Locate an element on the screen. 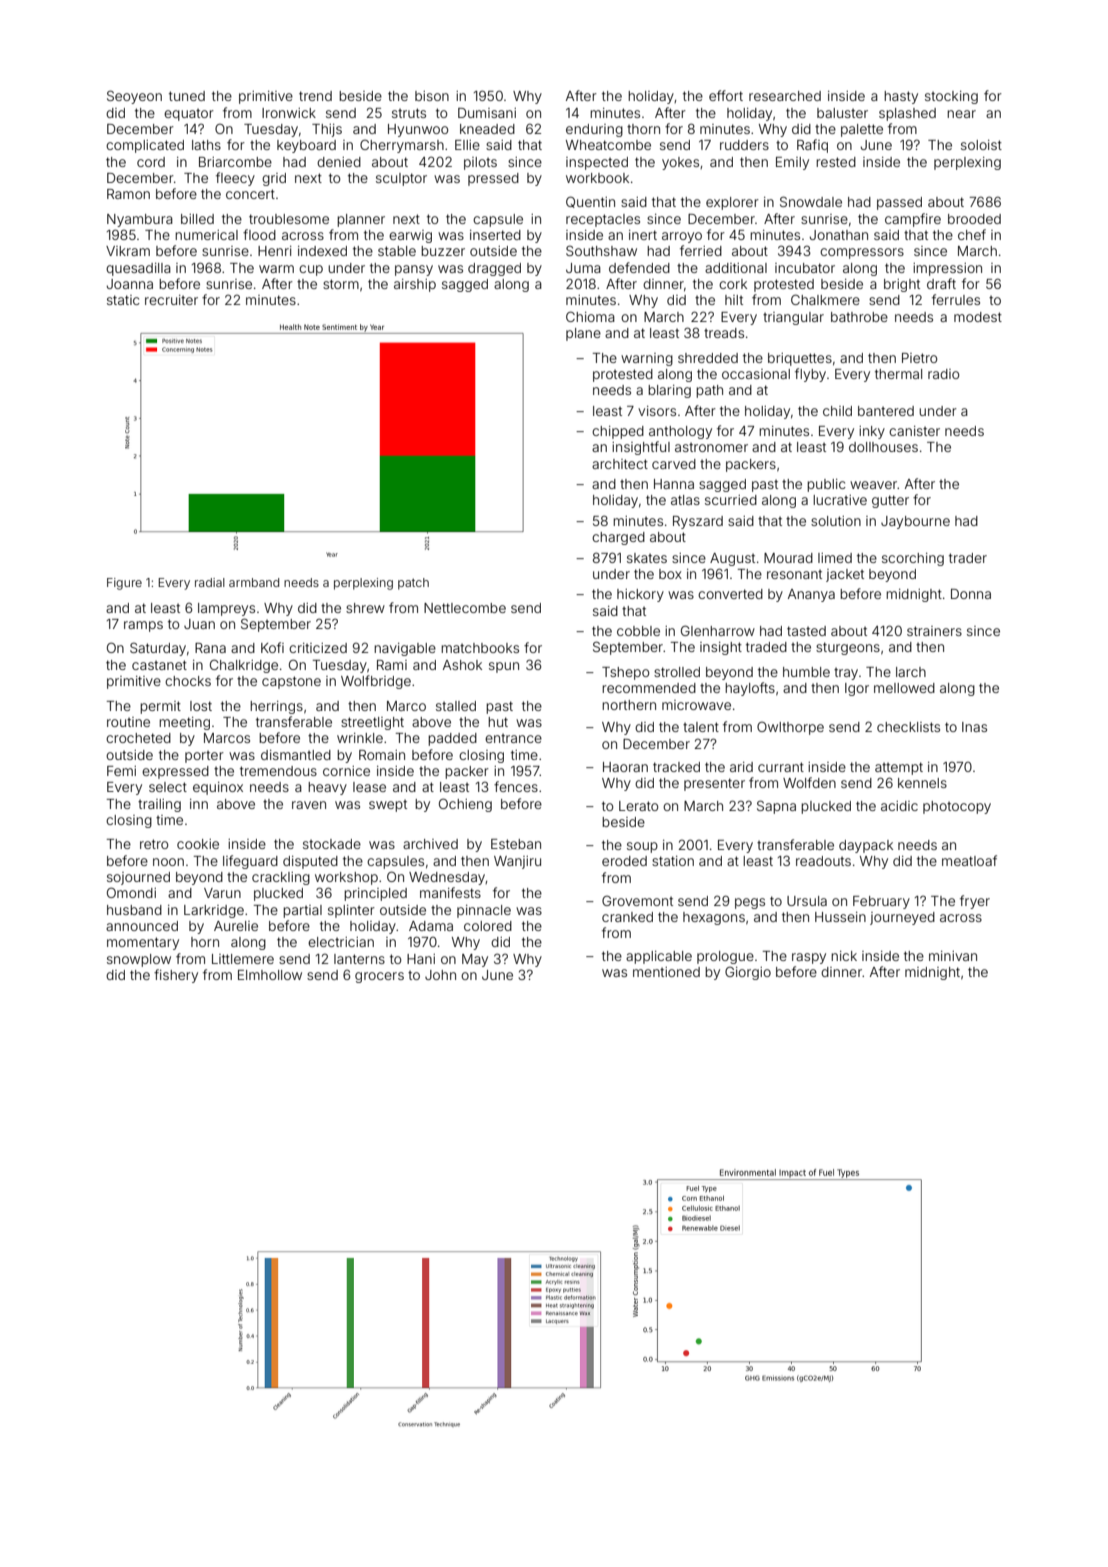 The width and height of the screenshot is (1108, 1567). Hyunwoo is located at coordinates (418, 130).
